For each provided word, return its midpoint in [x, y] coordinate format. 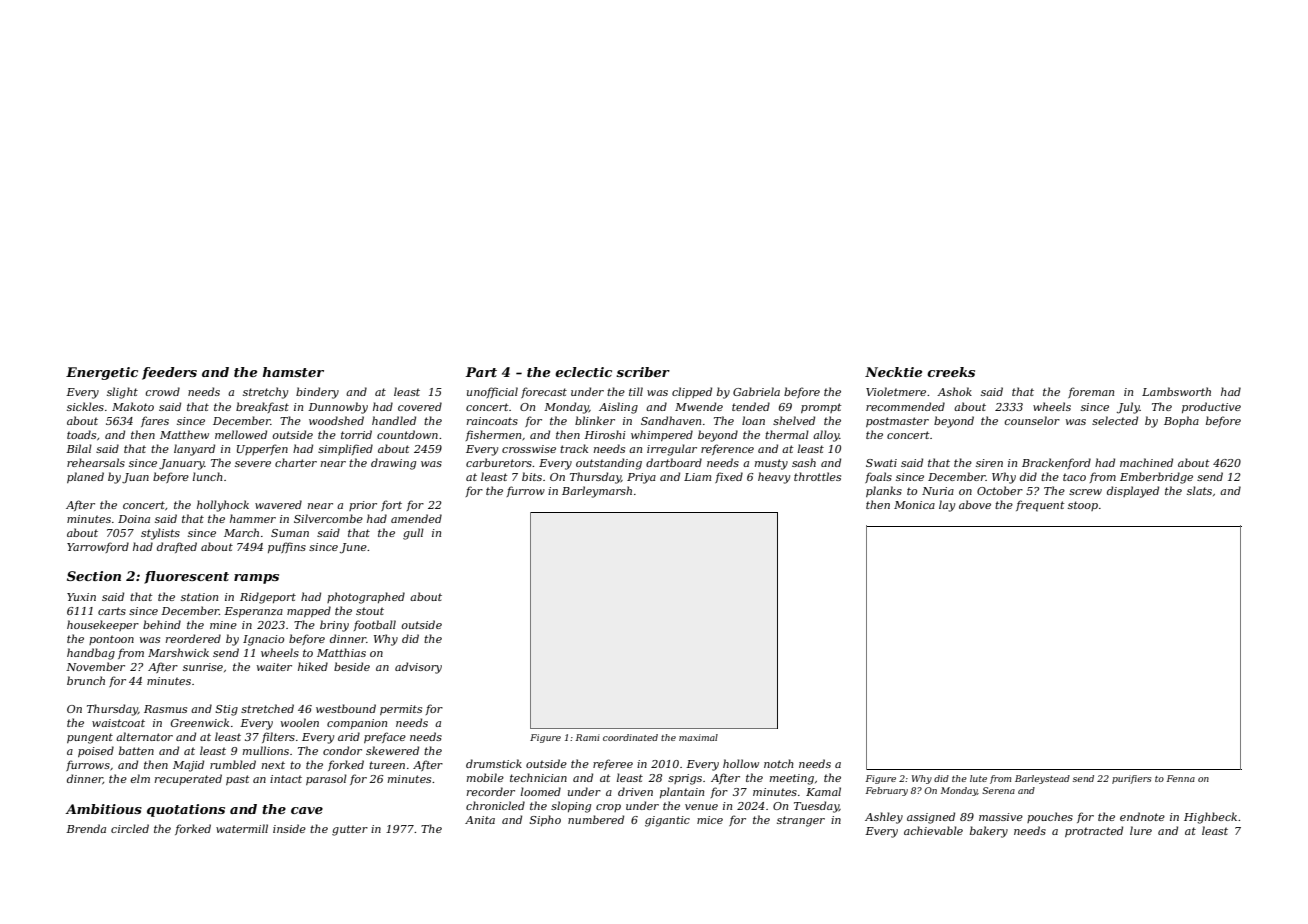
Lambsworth [1176, 391]
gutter [350, 830]
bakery [989, 832]
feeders [169, 373]
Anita [480, 820]
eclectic [583, 372]
